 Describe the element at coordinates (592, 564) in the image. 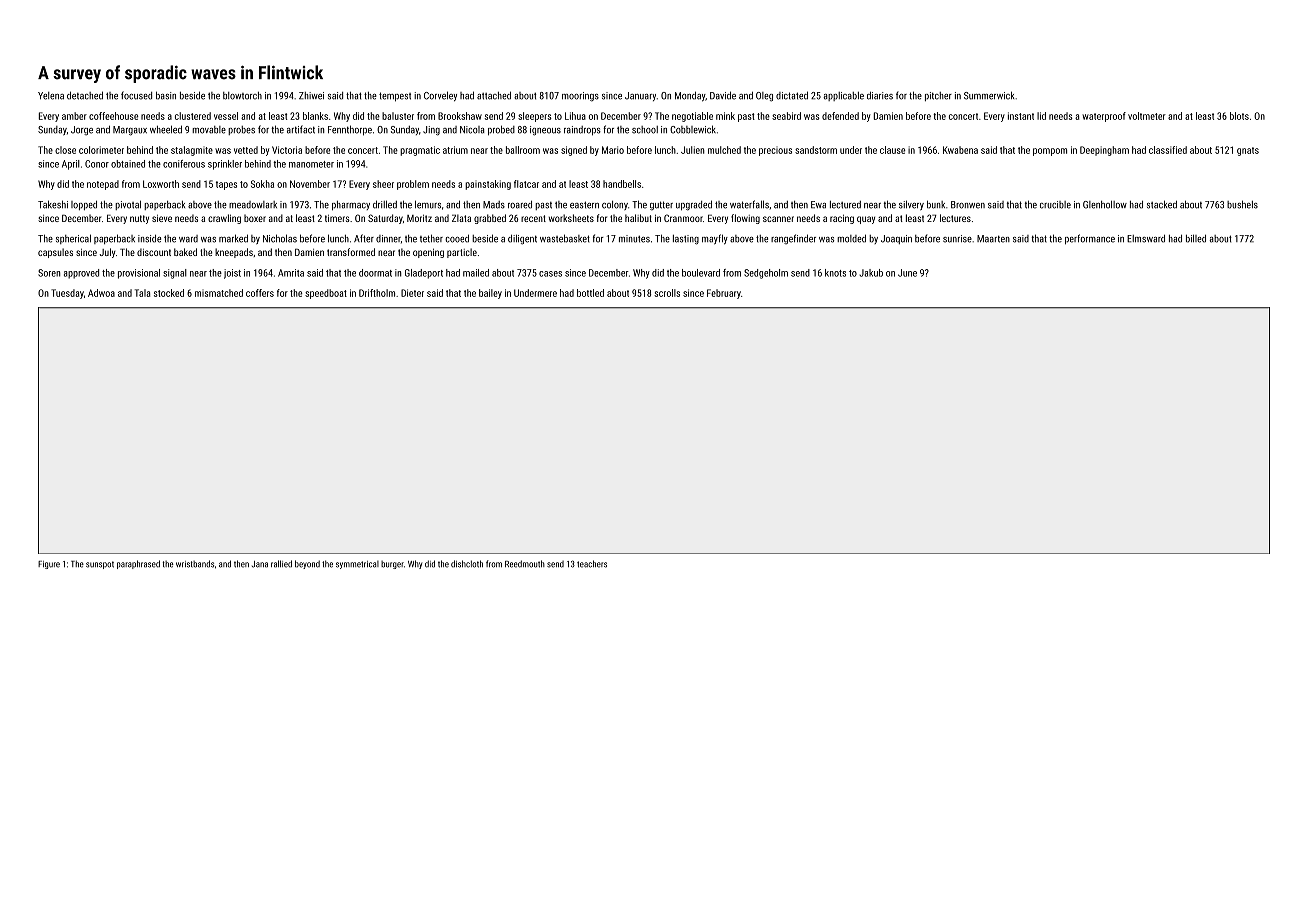

I see `teachers` at that location.
